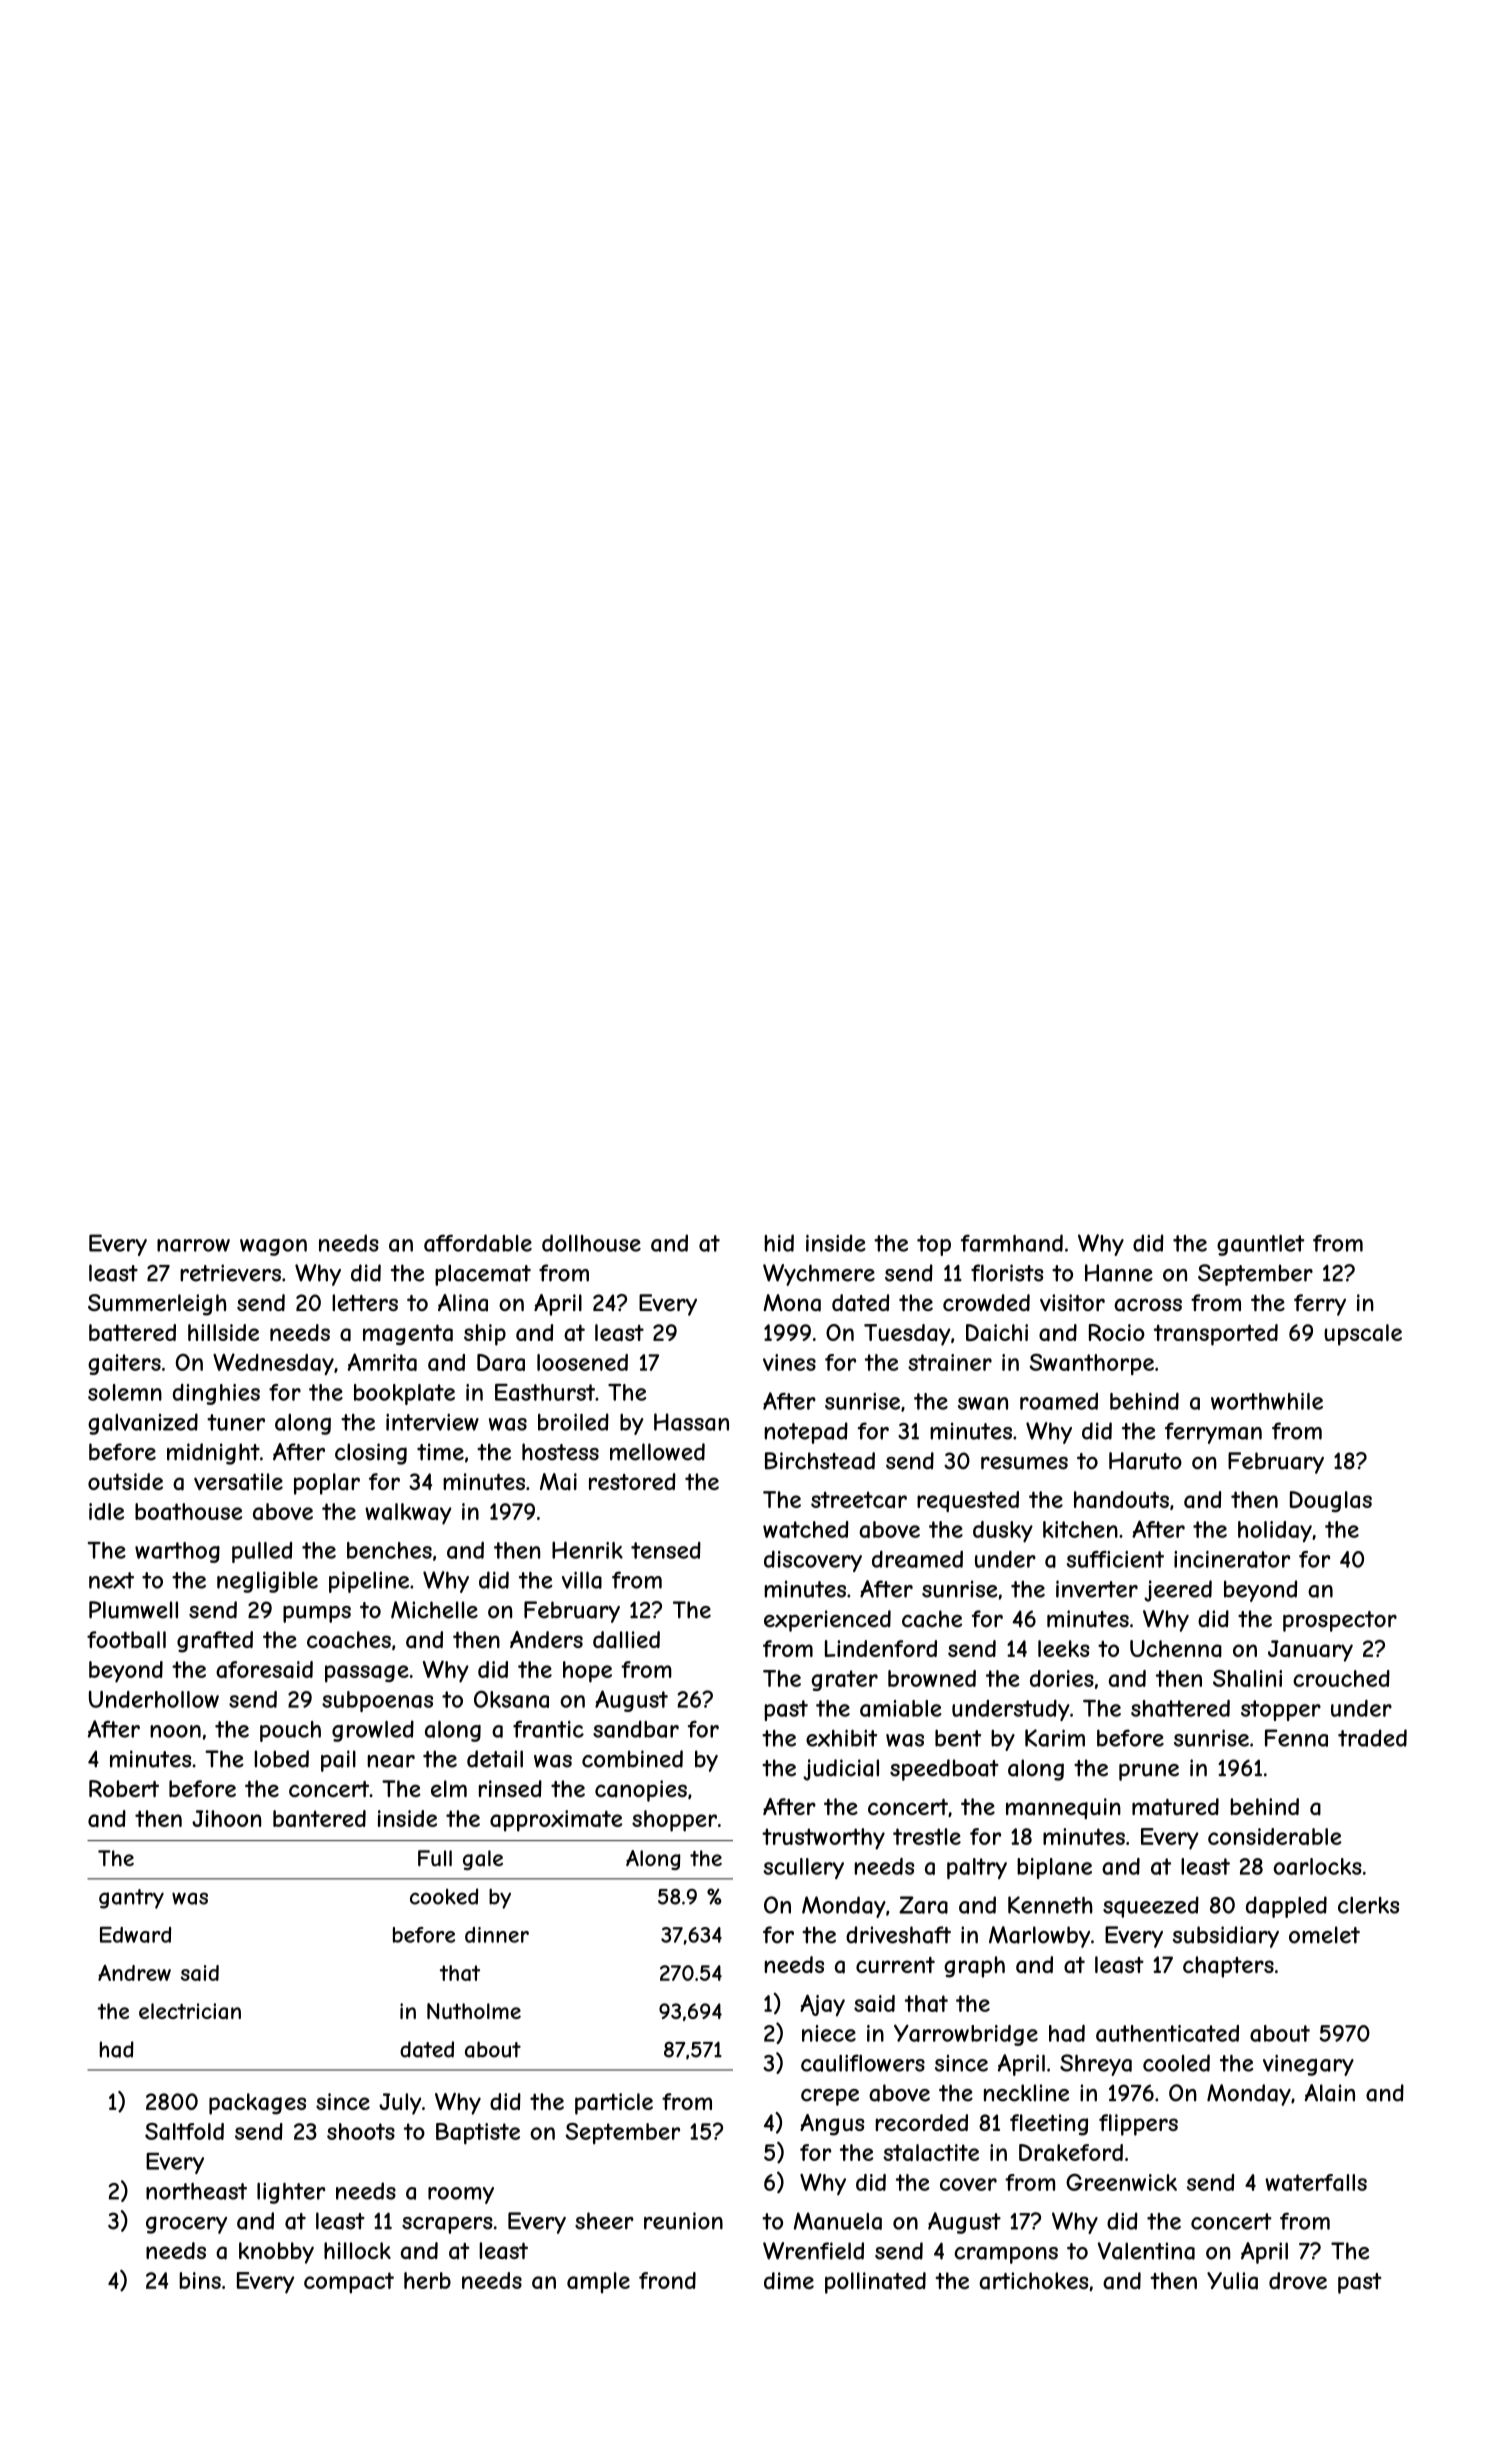  Describe the element at coordinates (803, 1868) in the document. I see `scullery` at that location.
